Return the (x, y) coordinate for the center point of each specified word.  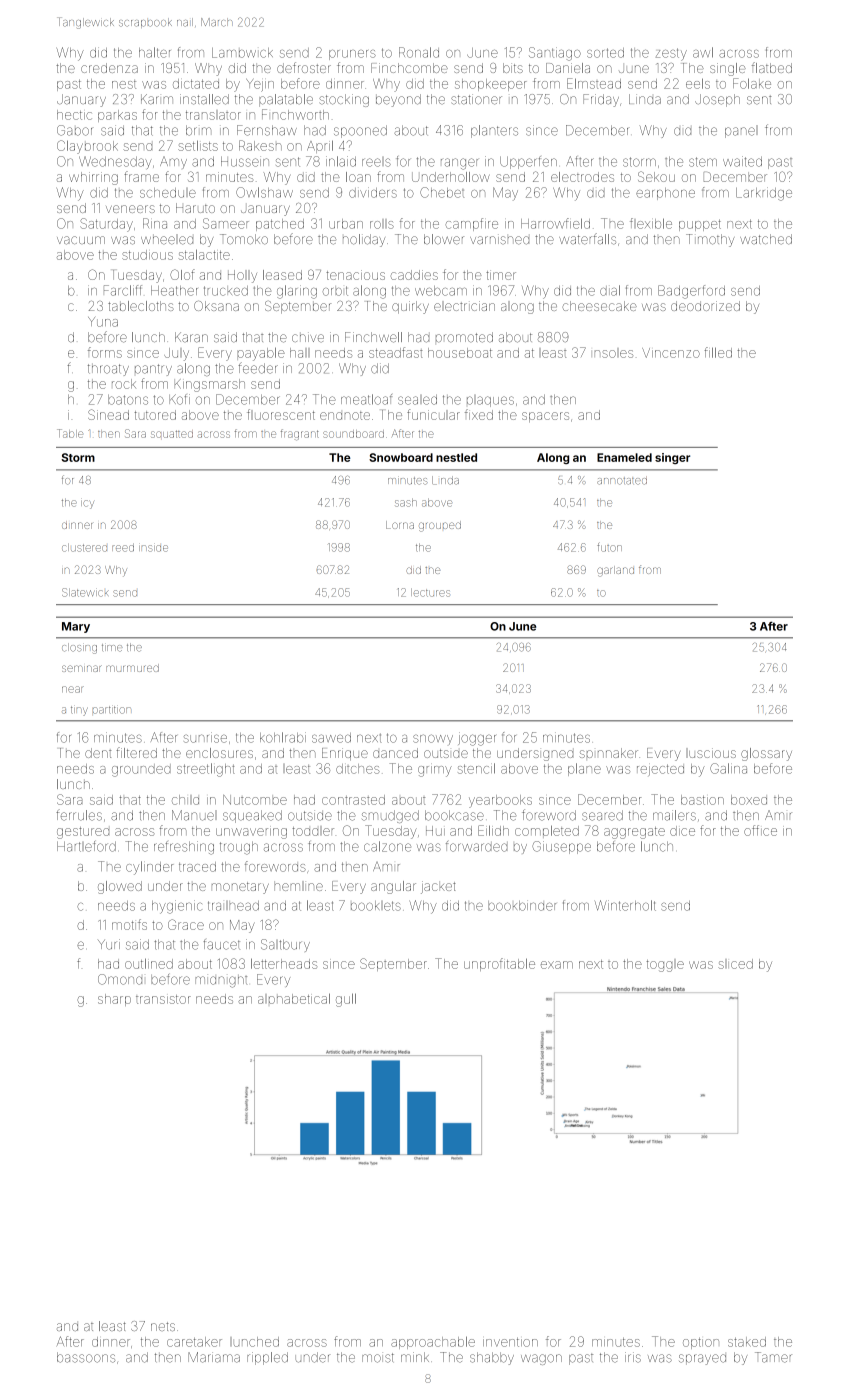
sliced (735, 964)
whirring (93, 178)
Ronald (419, 52)
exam (557, 965)
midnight (221, 982)
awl (703, 52)
